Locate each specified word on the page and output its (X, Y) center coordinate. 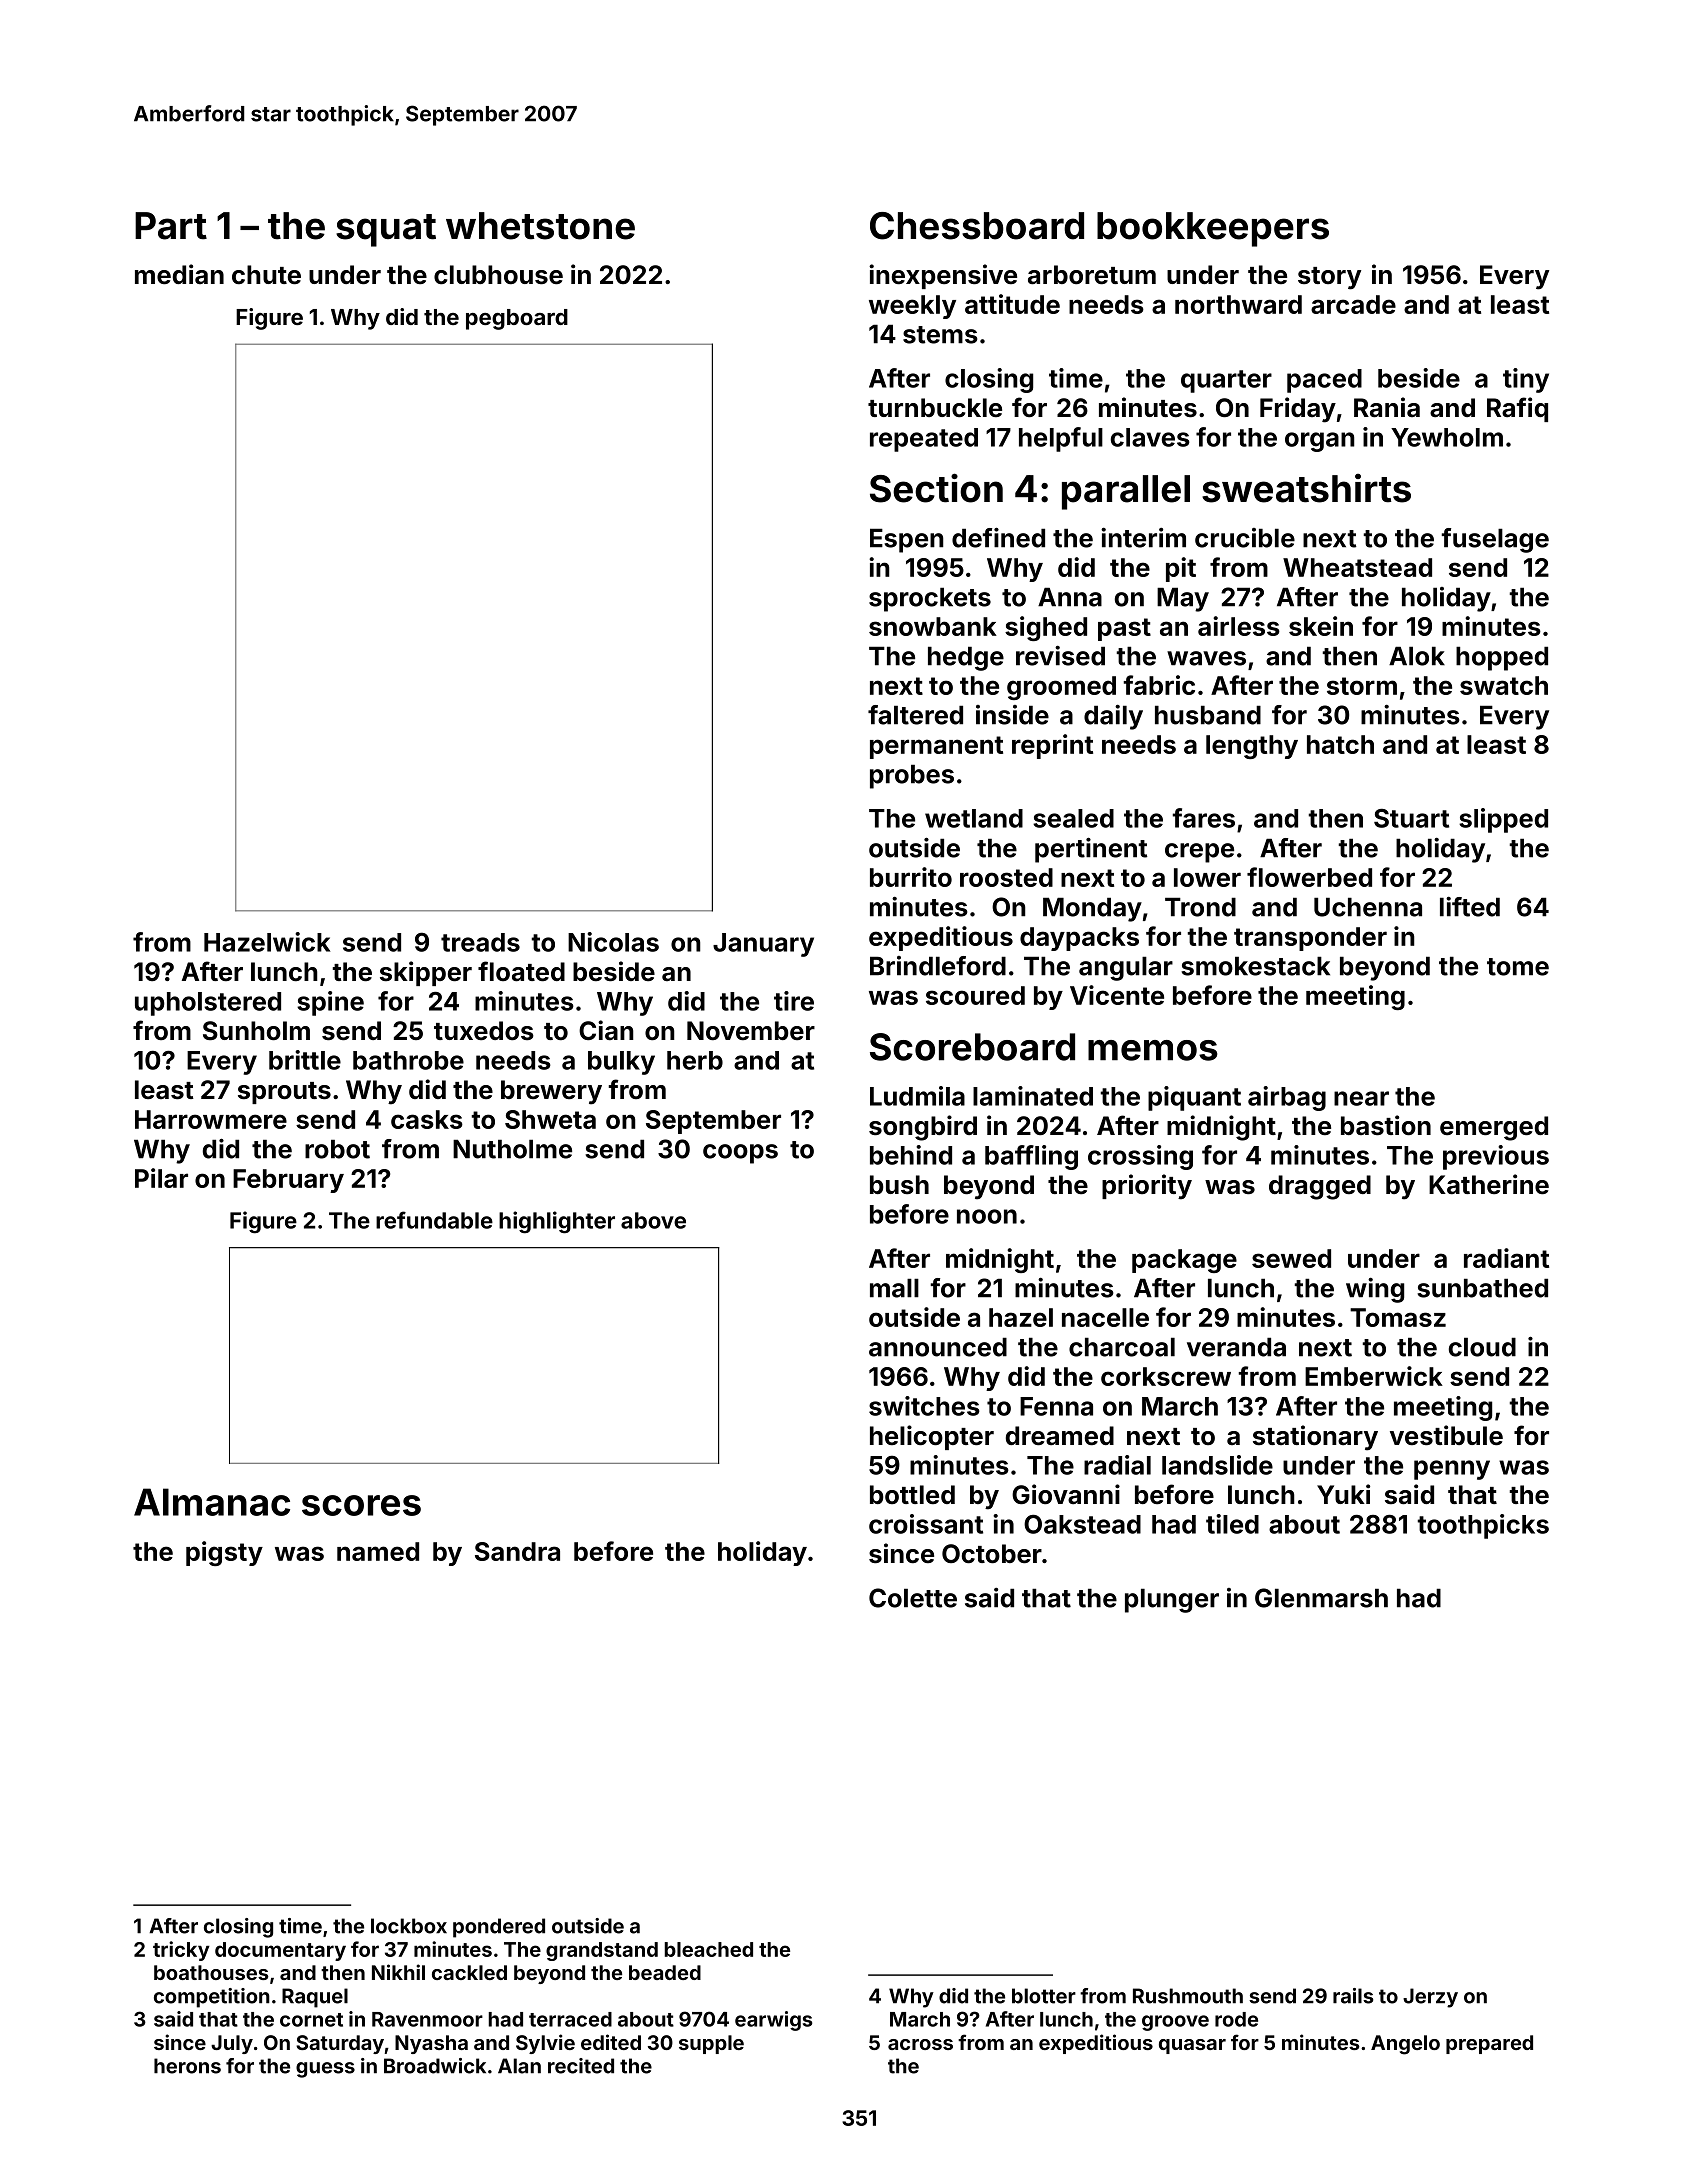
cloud (1482, 1347)
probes (912, 776)
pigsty (224, 1553)
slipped (1503, 820)
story (1329, 278)
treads (480, 942)
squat (386, 230)
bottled (912, 1494)
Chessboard (977, 226)
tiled (1232, 1524)
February (288, 1181)
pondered (499, 1928)
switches (924, 1406)
